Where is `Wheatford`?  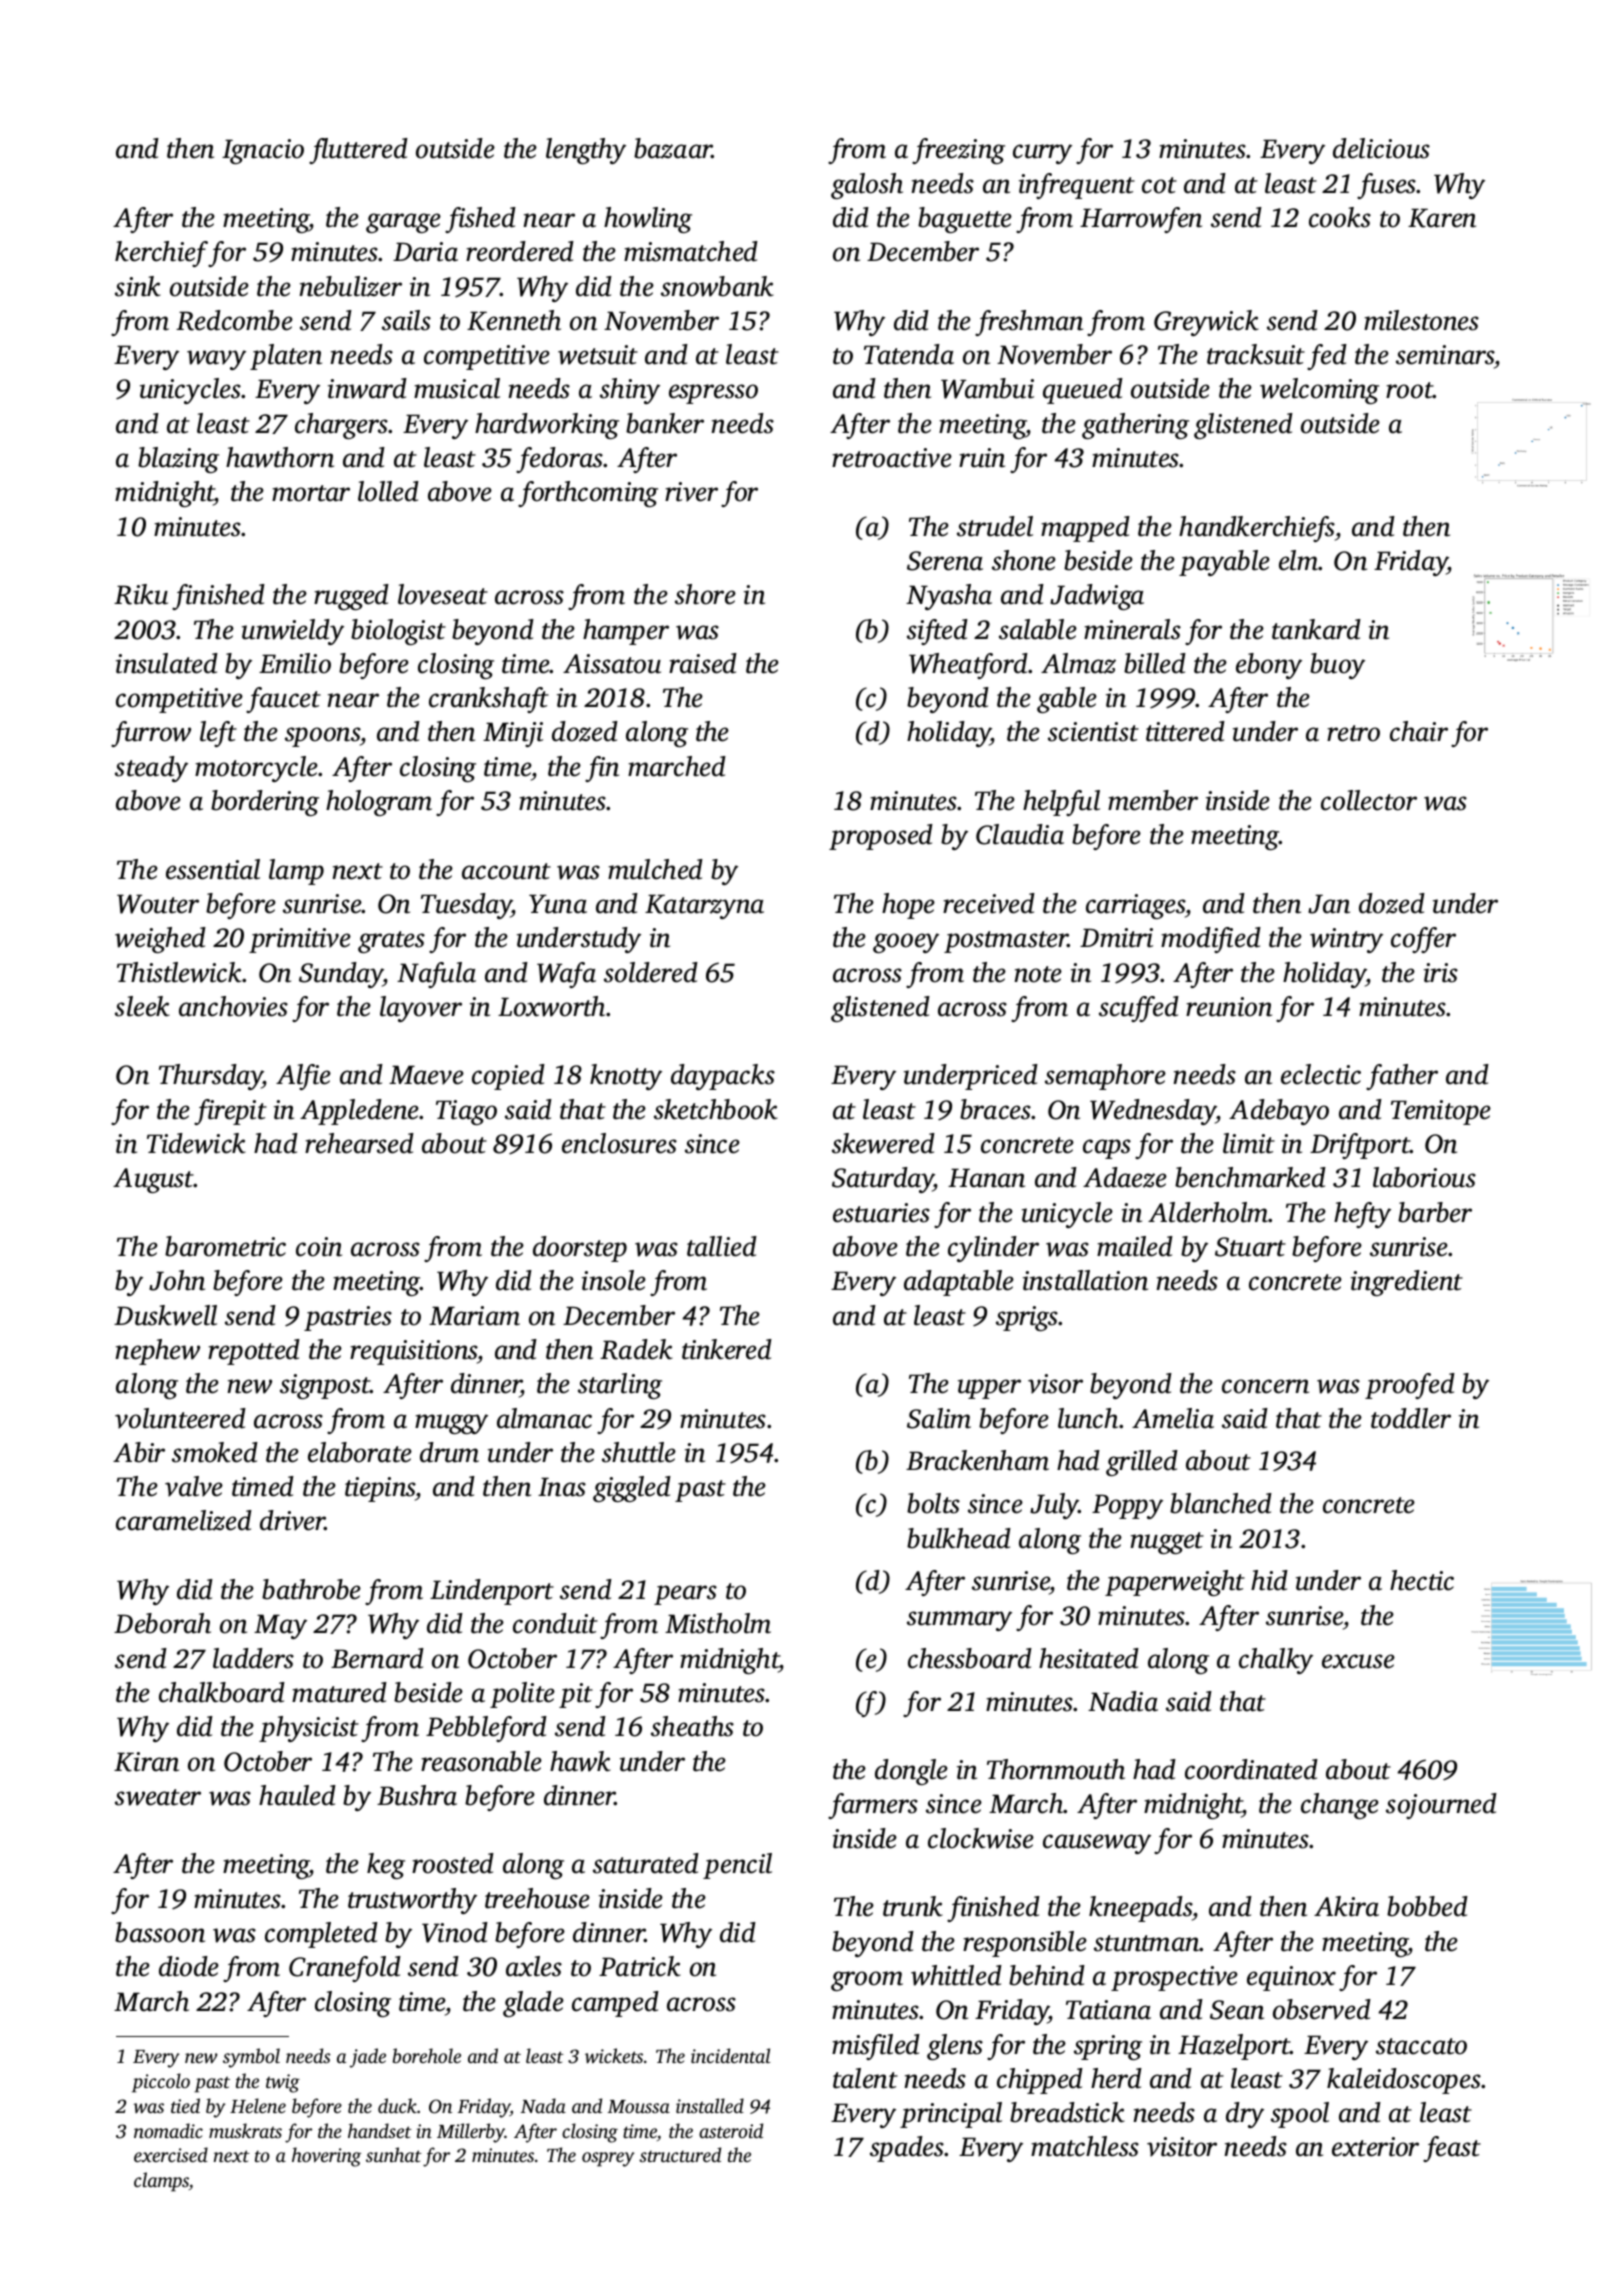
Wheatford is located at coordinates (968, 666).
